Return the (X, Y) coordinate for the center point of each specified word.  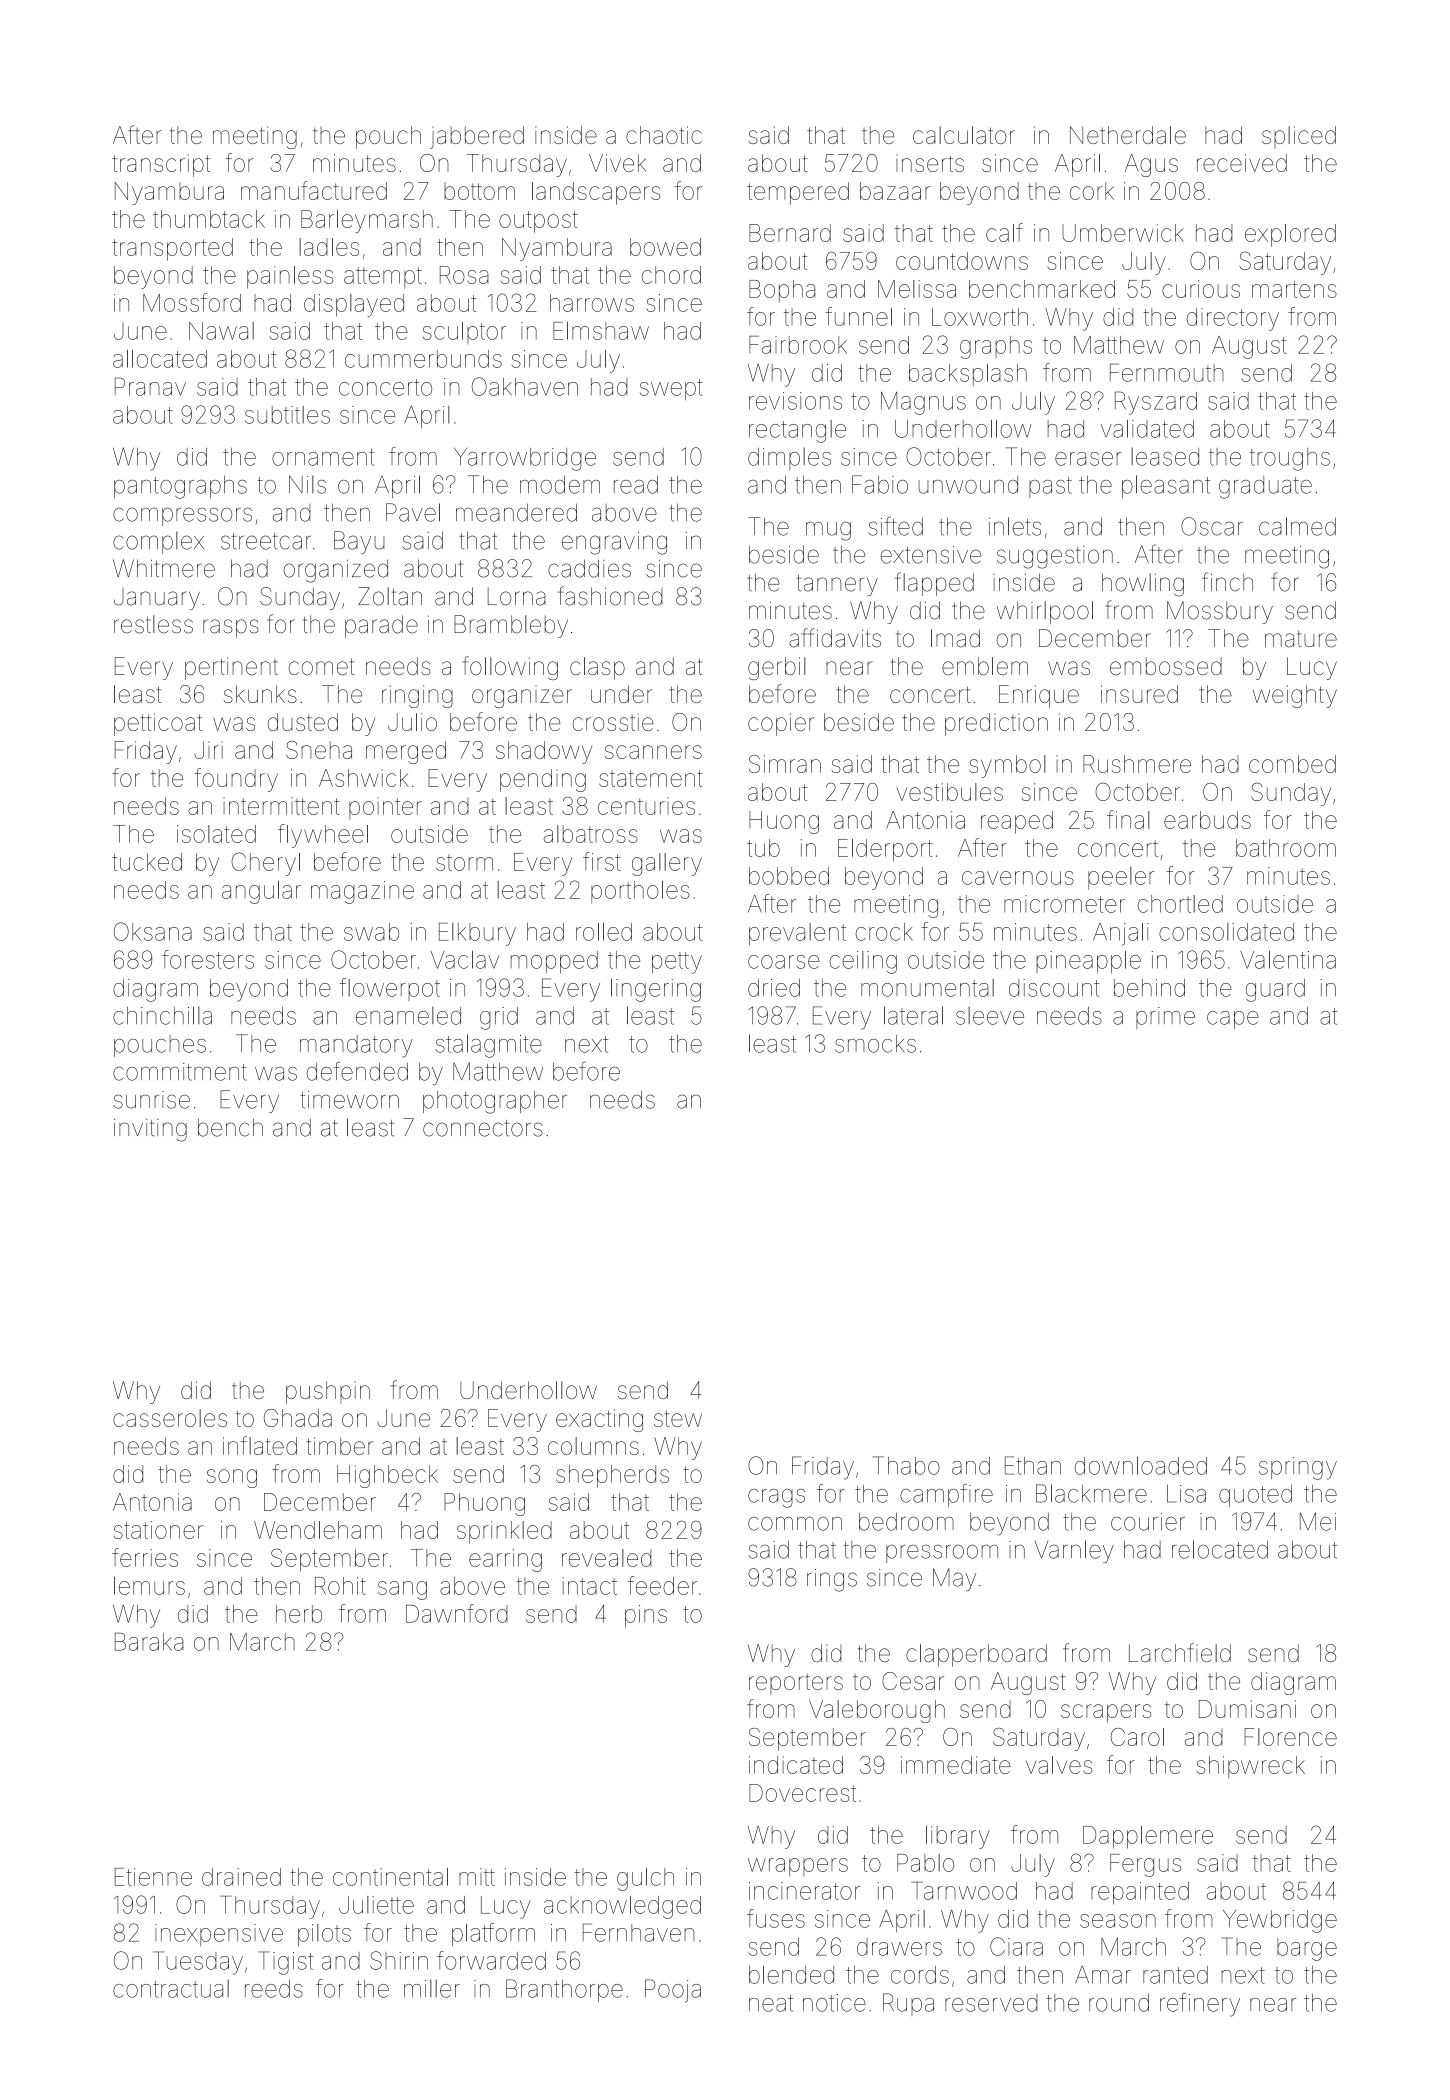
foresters (208, 959)
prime (1165, 1018)
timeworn (349, 1100)
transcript (161, 165)
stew (678, 1418)
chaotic (664, 135)
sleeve (990, 1015)
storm (464, 862)
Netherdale (1128, 135)
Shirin (399, 1960)
